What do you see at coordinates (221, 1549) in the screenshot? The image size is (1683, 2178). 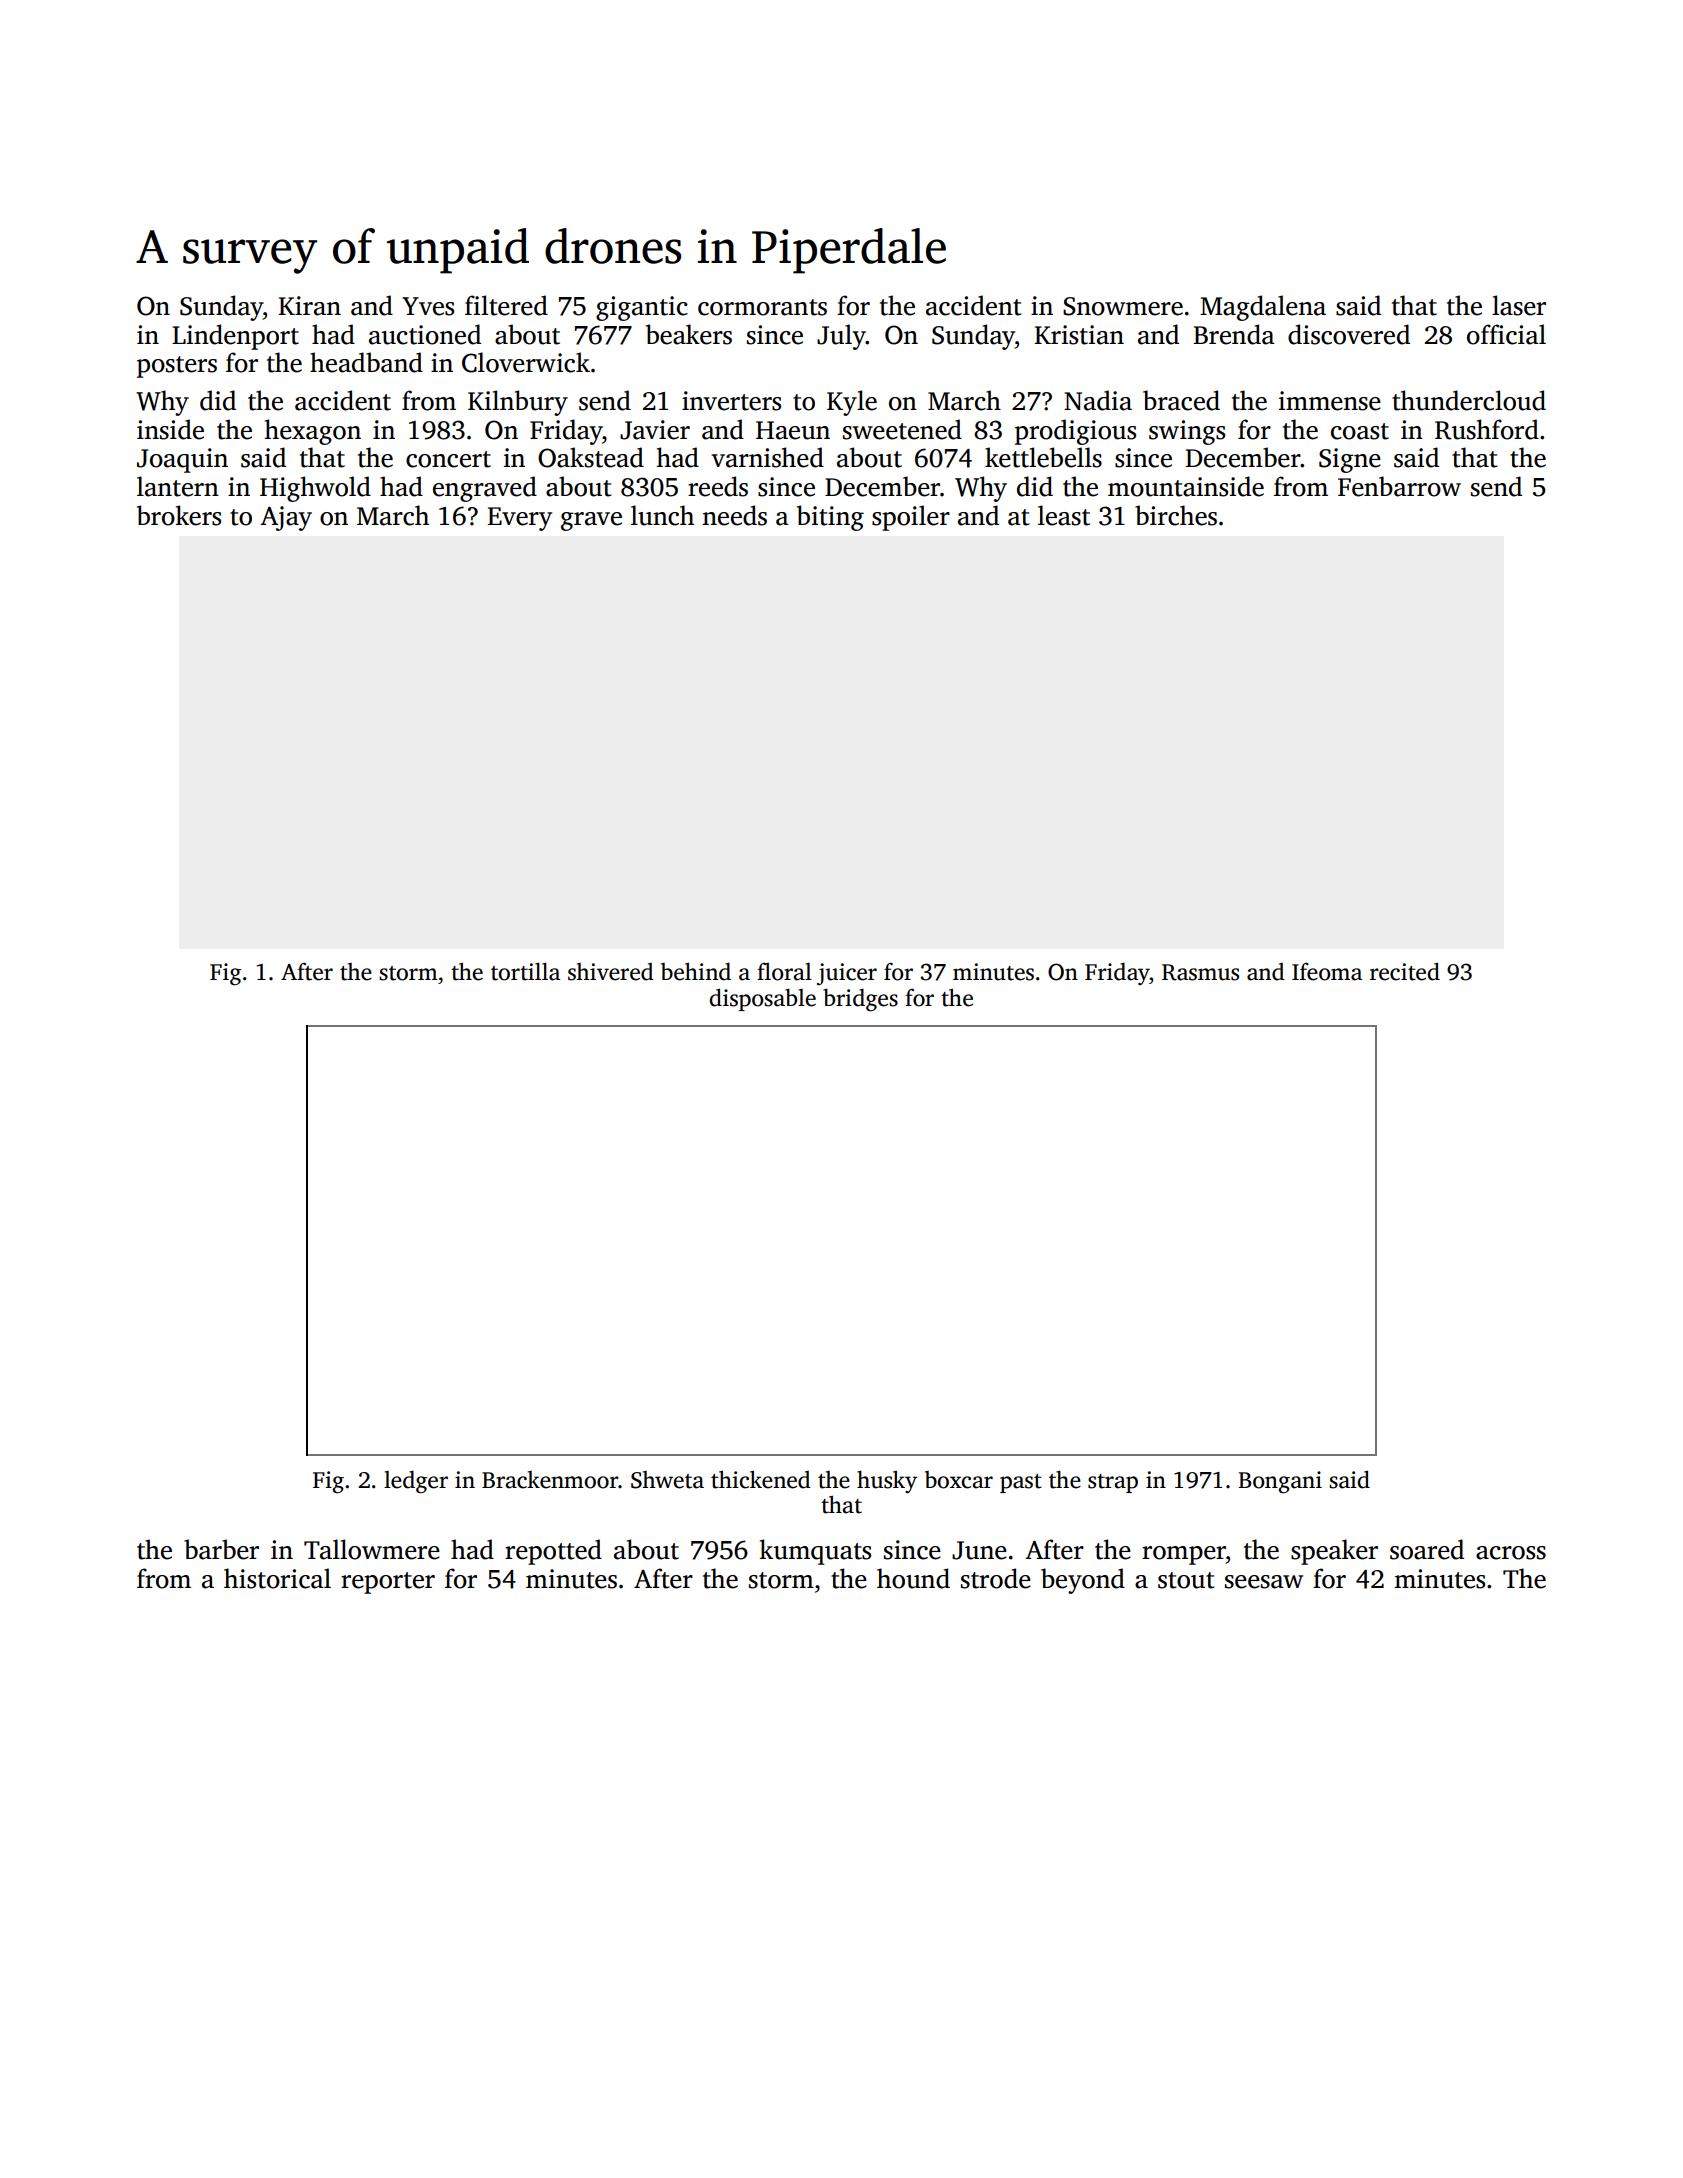 I see `barber` at bounding box center [221, 1549].
